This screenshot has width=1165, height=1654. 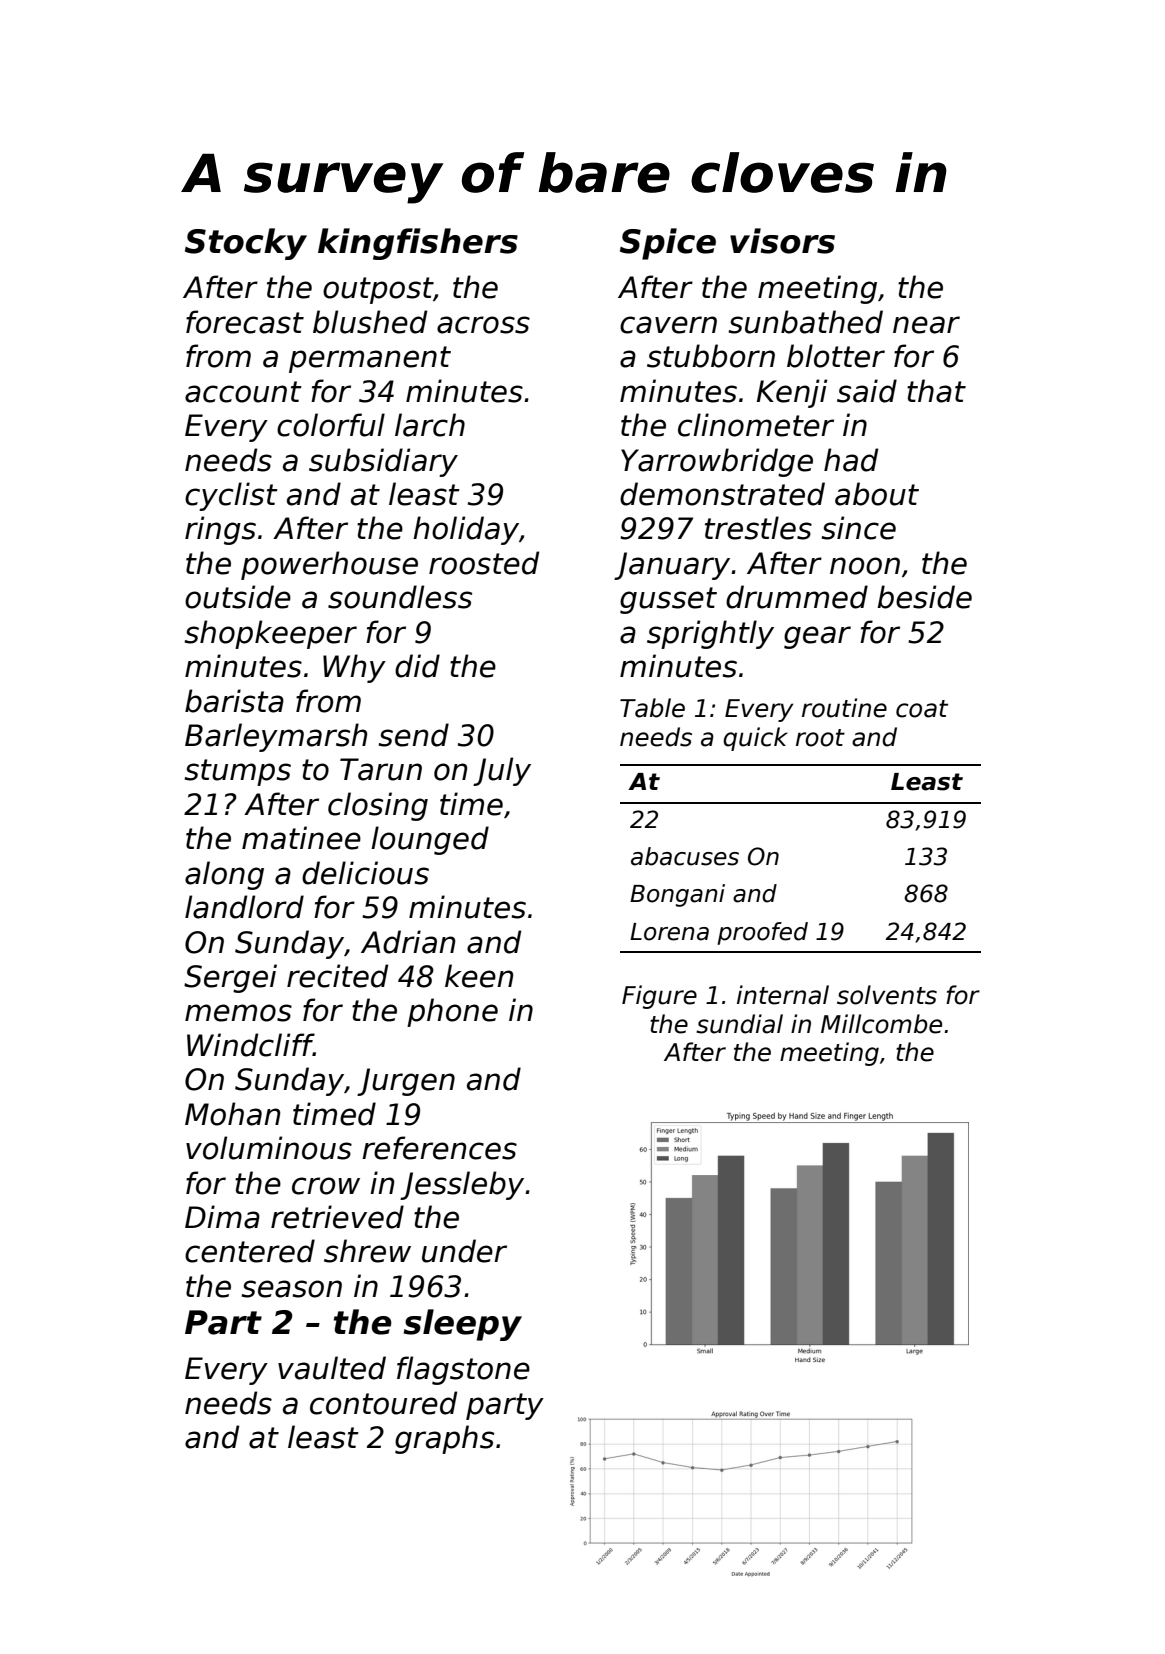 What do you see at coordinates (652, 708) in the screenshot?
I see `Table` at bounding box center [652, 708].
